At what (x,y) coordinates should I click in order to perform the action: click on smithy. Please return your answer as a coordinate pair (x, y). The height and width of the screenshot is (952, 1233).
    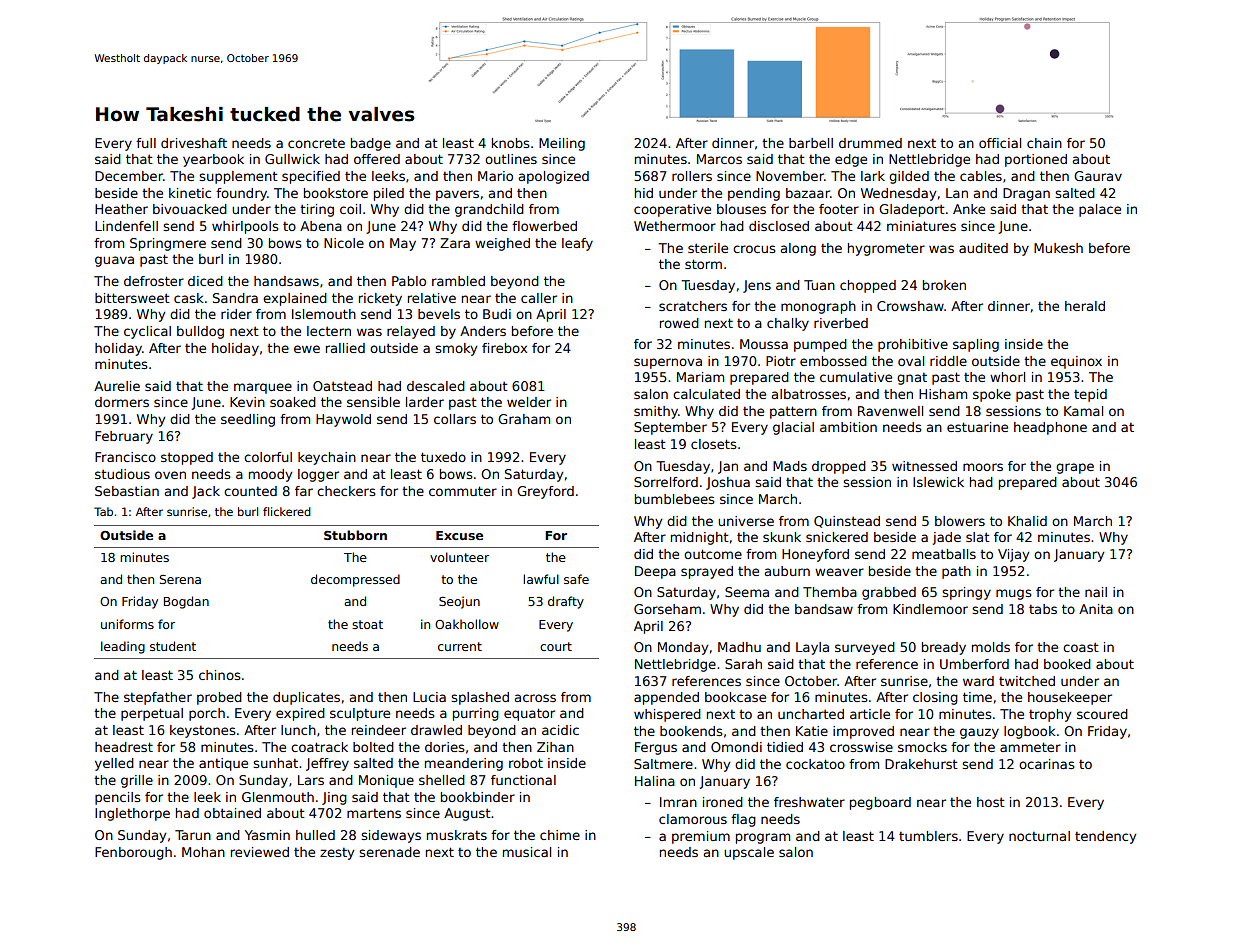
    Looking at the image, I should click on (656, 412).
